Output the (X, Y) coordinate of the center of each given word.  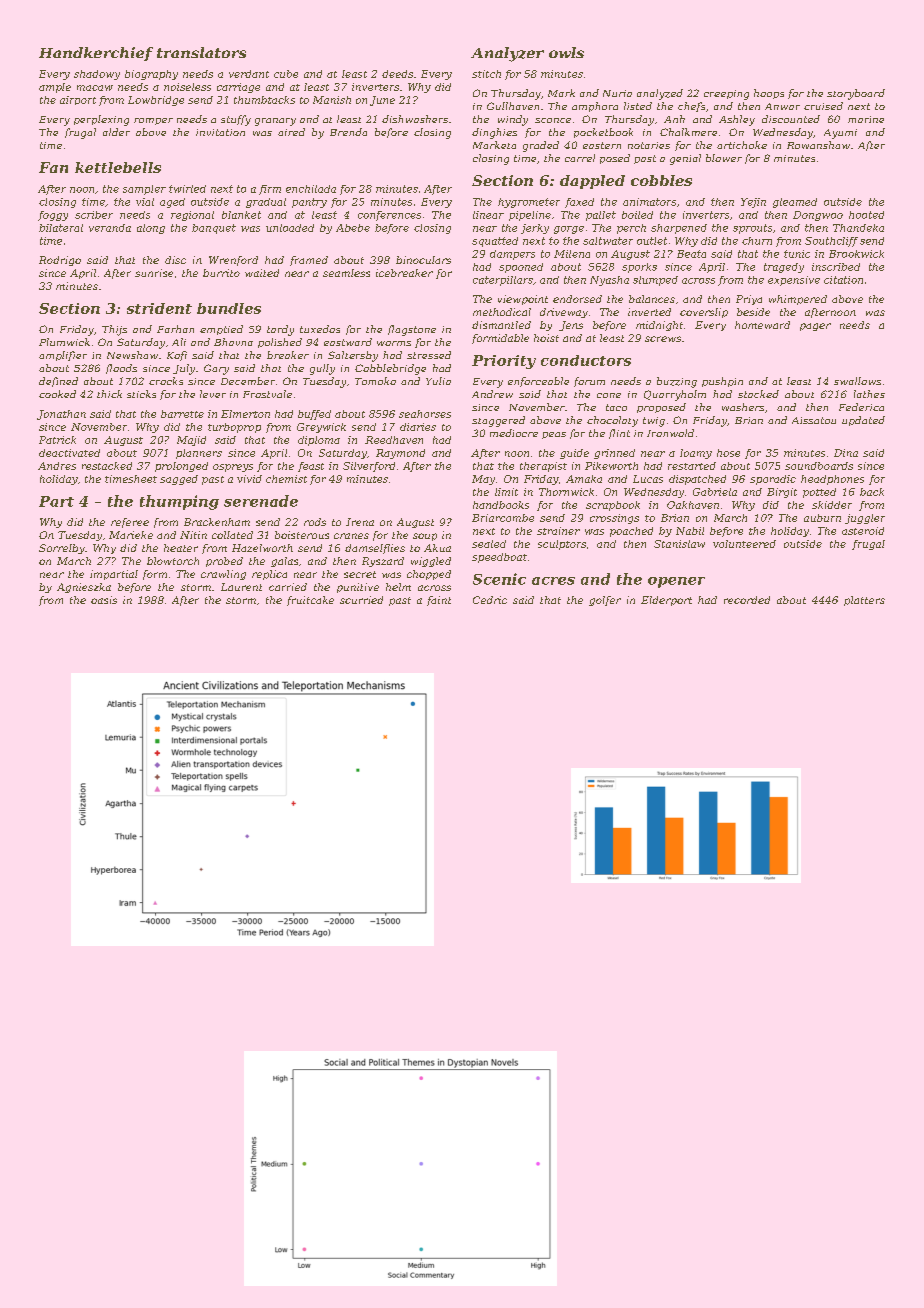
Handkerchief (96, 54)
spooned (521, 268)
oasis (104, 600)
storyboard (856, 94)
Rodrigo (60, 261)
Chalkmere (688, 132)
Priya (749, 300)
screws (663, 339)
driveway (564, 313)
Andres (57, 466)
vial (145, 202)
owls (566, 52)
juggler (865, 519)
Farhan (175, 329)
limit (506, 492)
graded (541, 146)
